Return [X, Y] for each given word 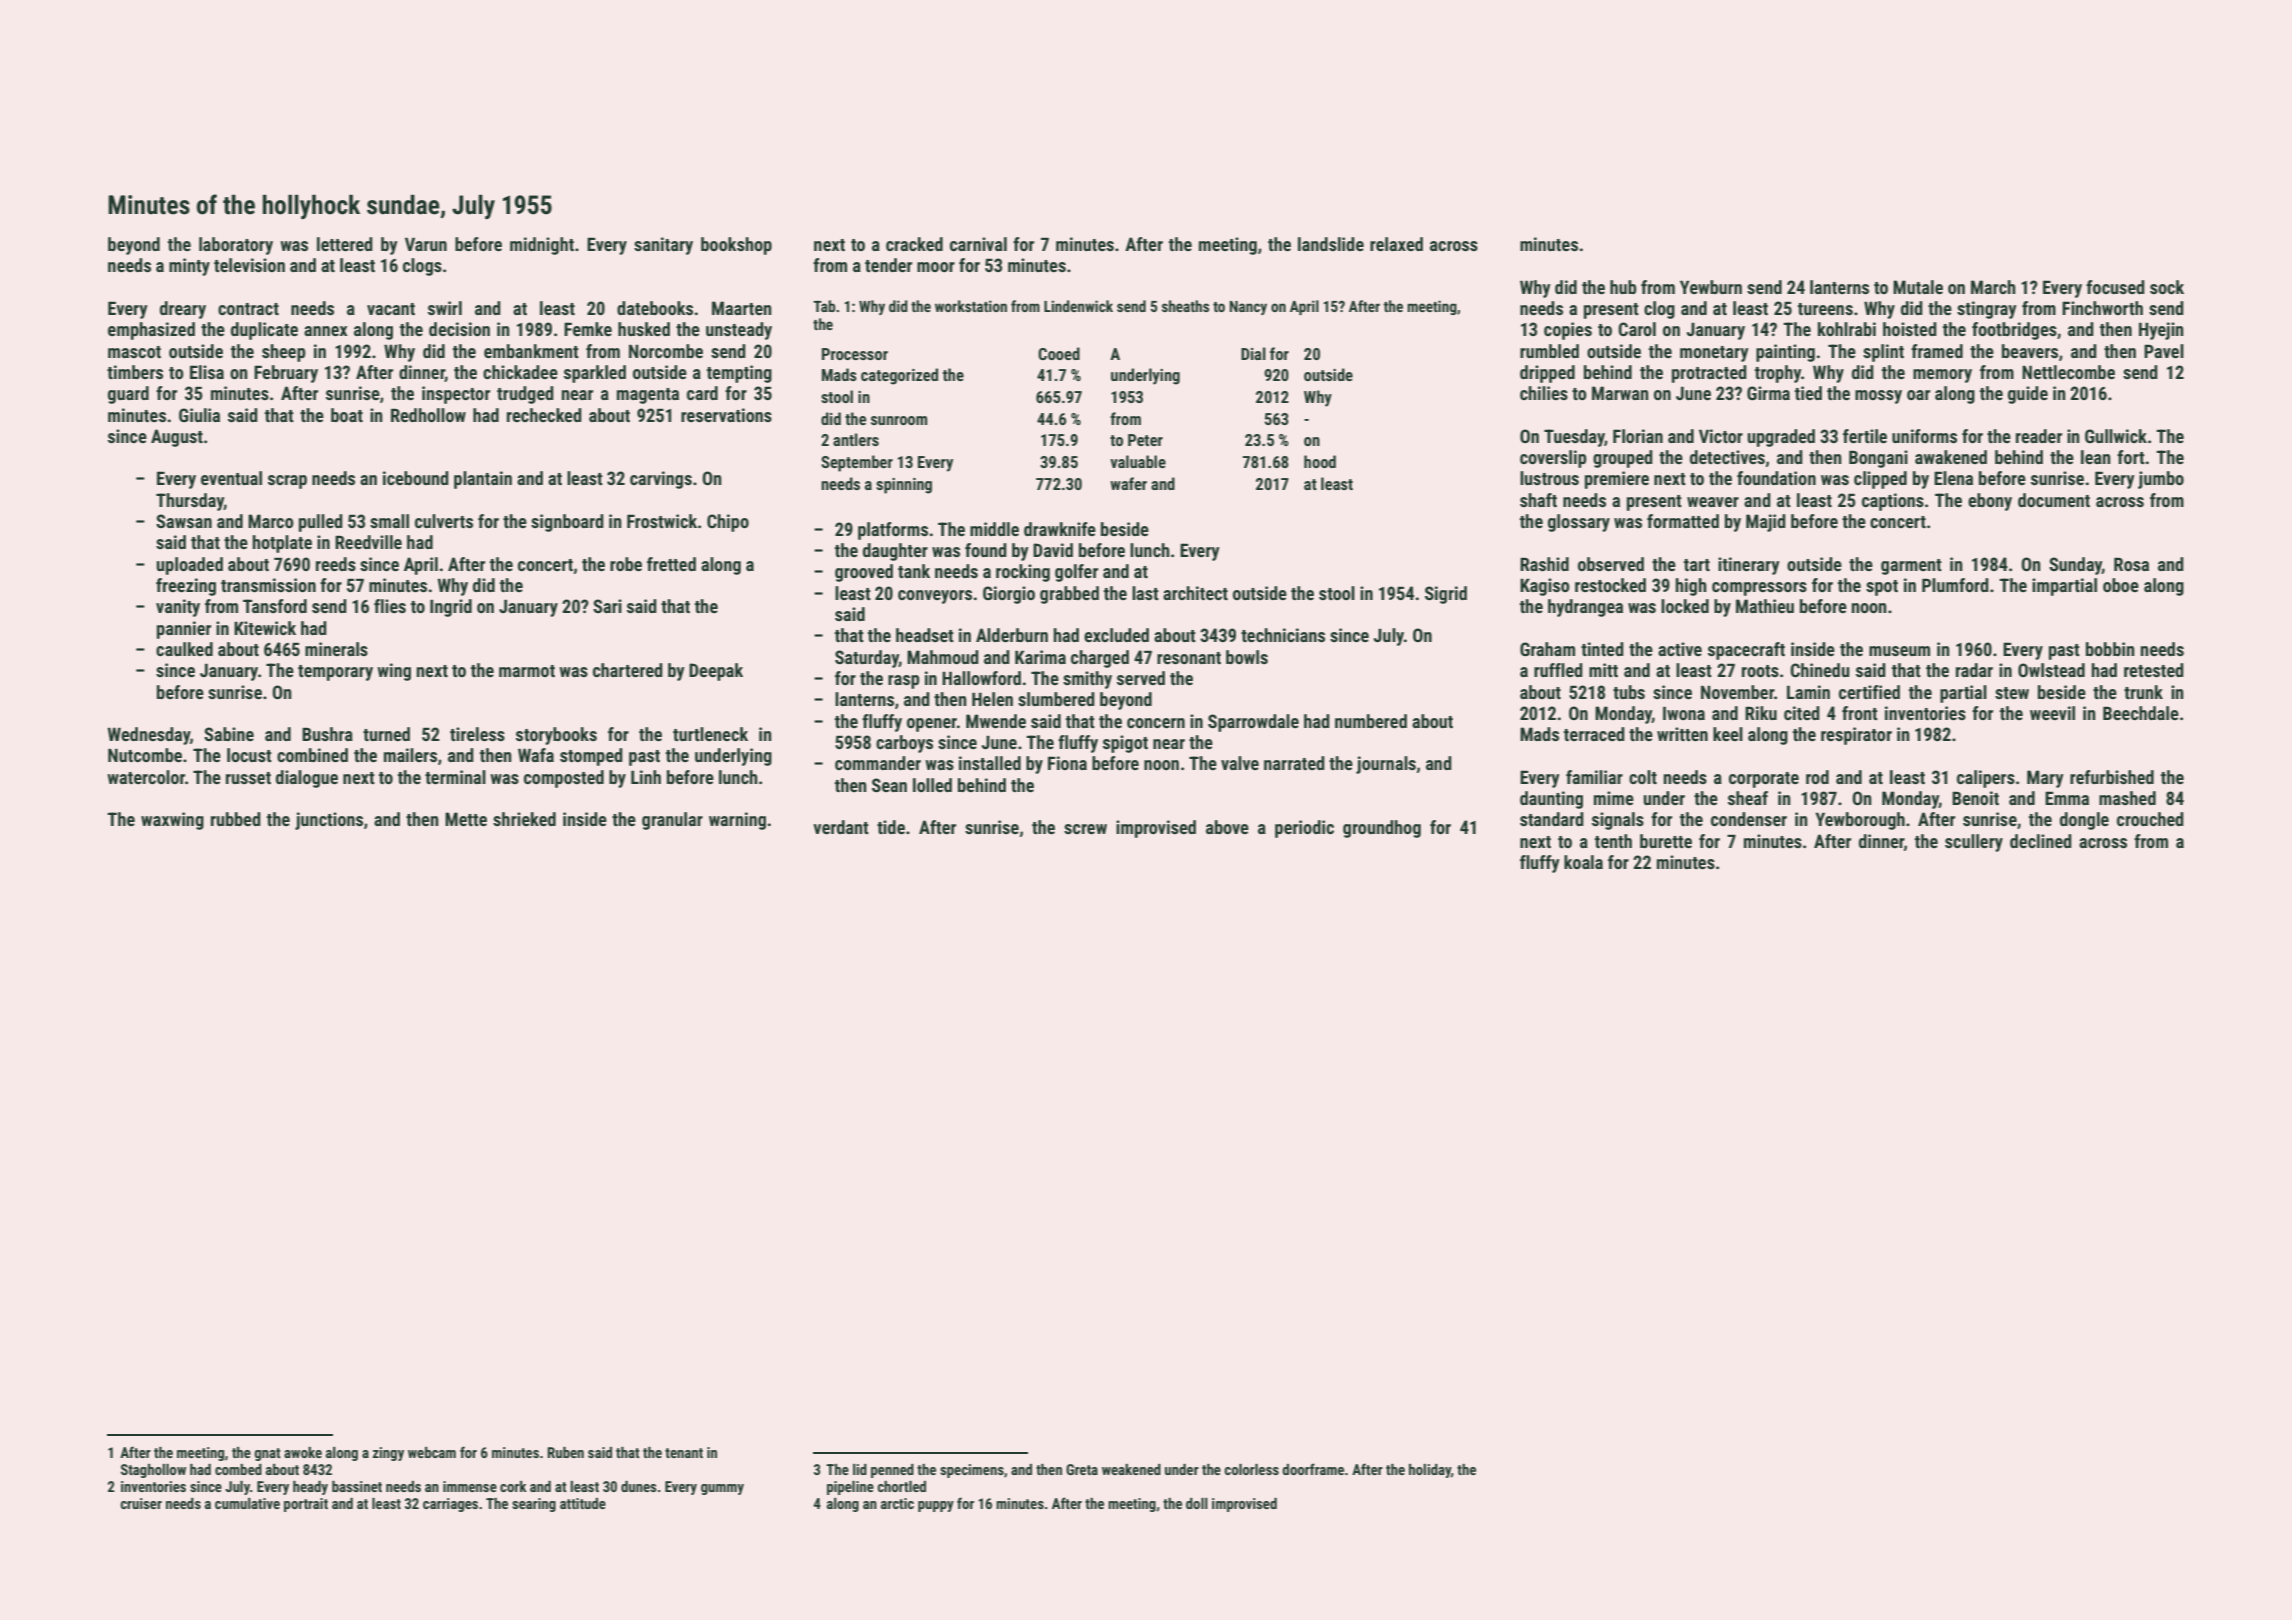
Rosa [2131, 564]
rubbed [236, 819]
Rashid [1544, 564]
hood [1320, 461]
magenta [648, 396]
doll [1197, 1503]
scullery [1974, 843]
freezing [186, 587]
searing [534, 1505]
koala [1583, 862]
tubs [1629, 692]
